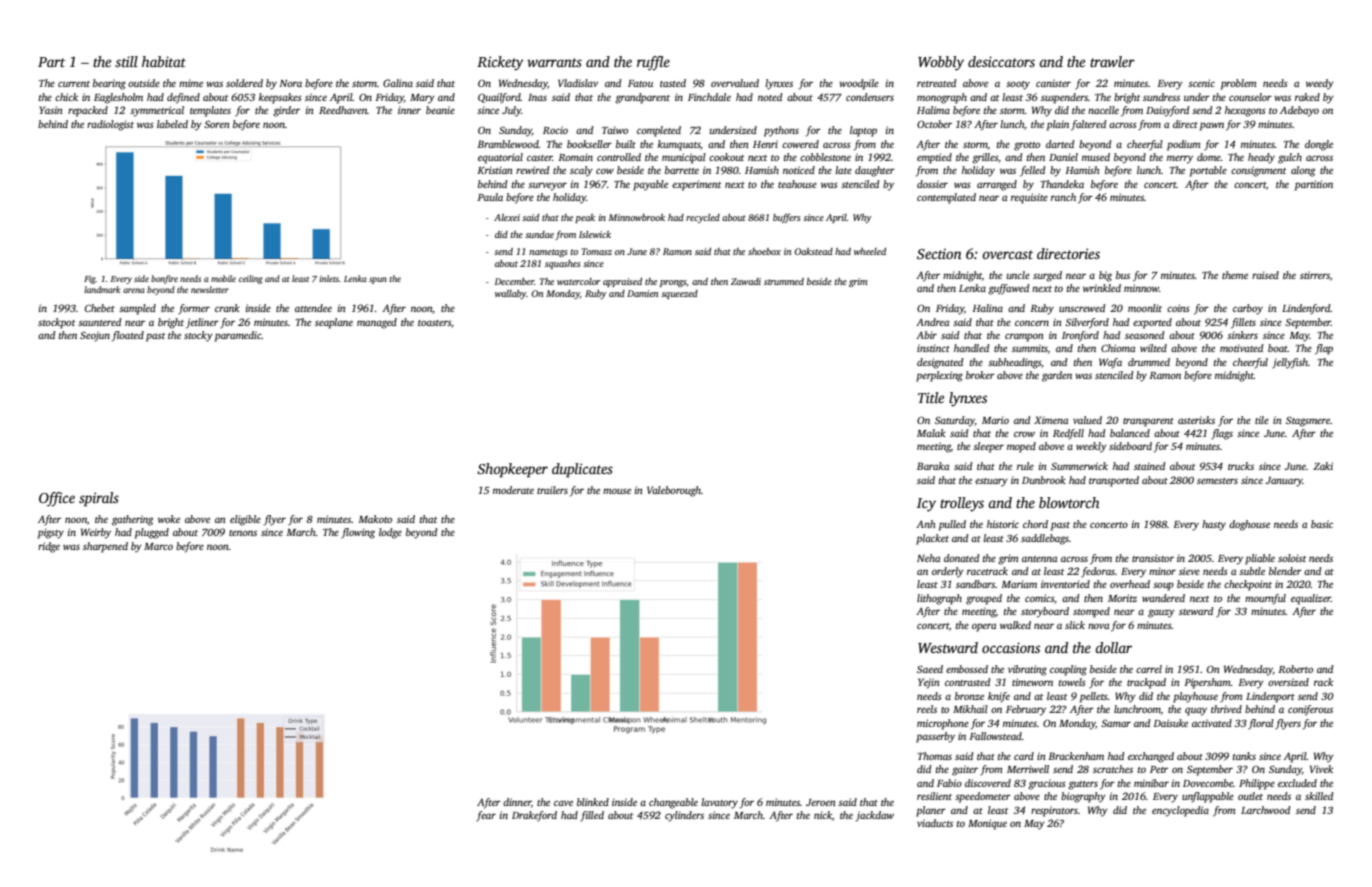 This document has width=1372, height=887. What do you see at coordinates (486, 816) in the document?
I see `fear` at bounding box center [486, 816].
